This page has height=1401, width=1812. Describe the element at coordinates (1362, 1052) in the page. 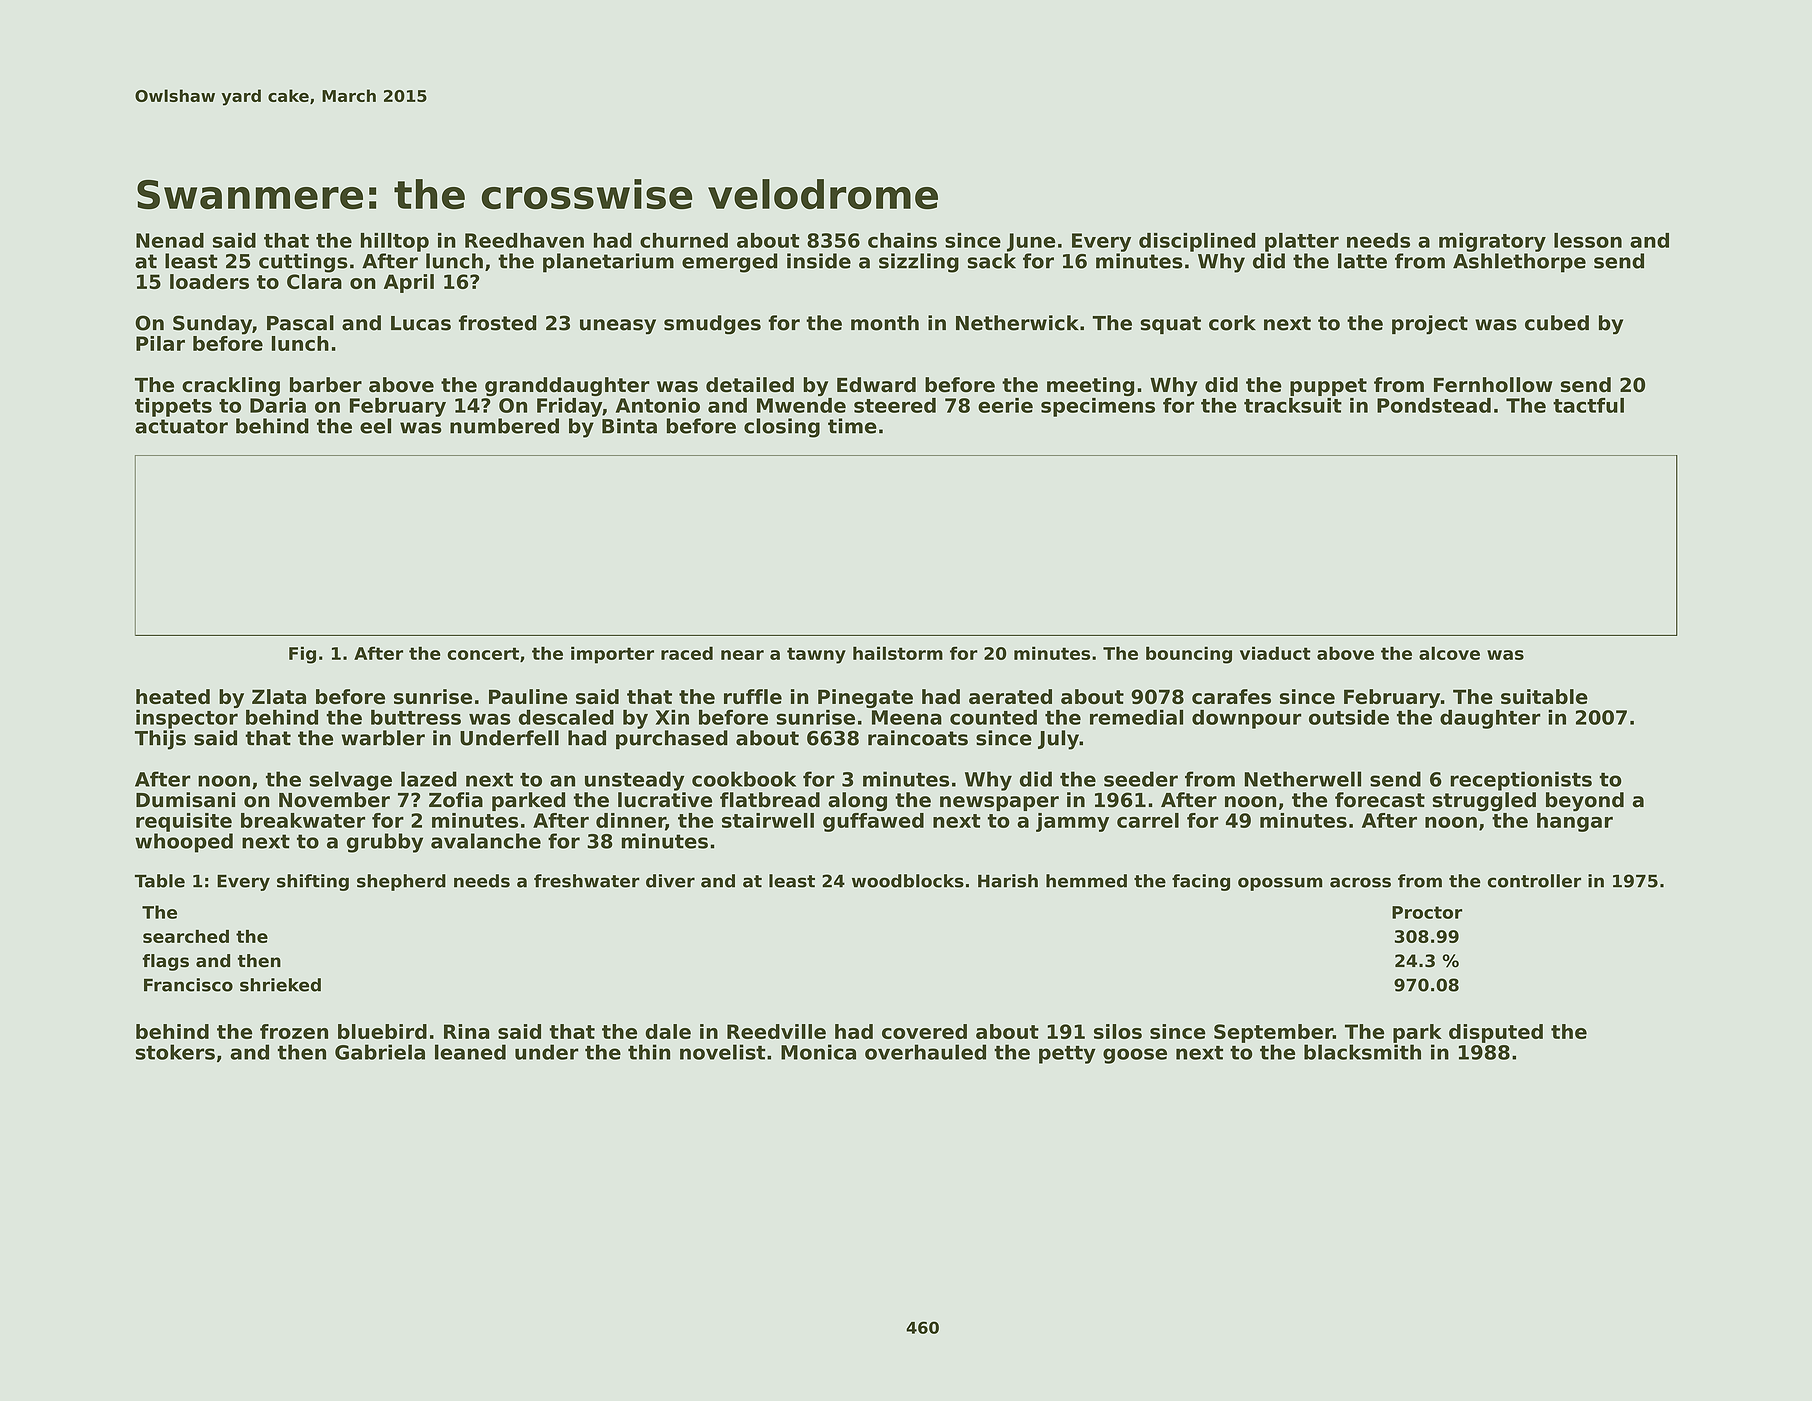

I see `blacksmith` at that location.
